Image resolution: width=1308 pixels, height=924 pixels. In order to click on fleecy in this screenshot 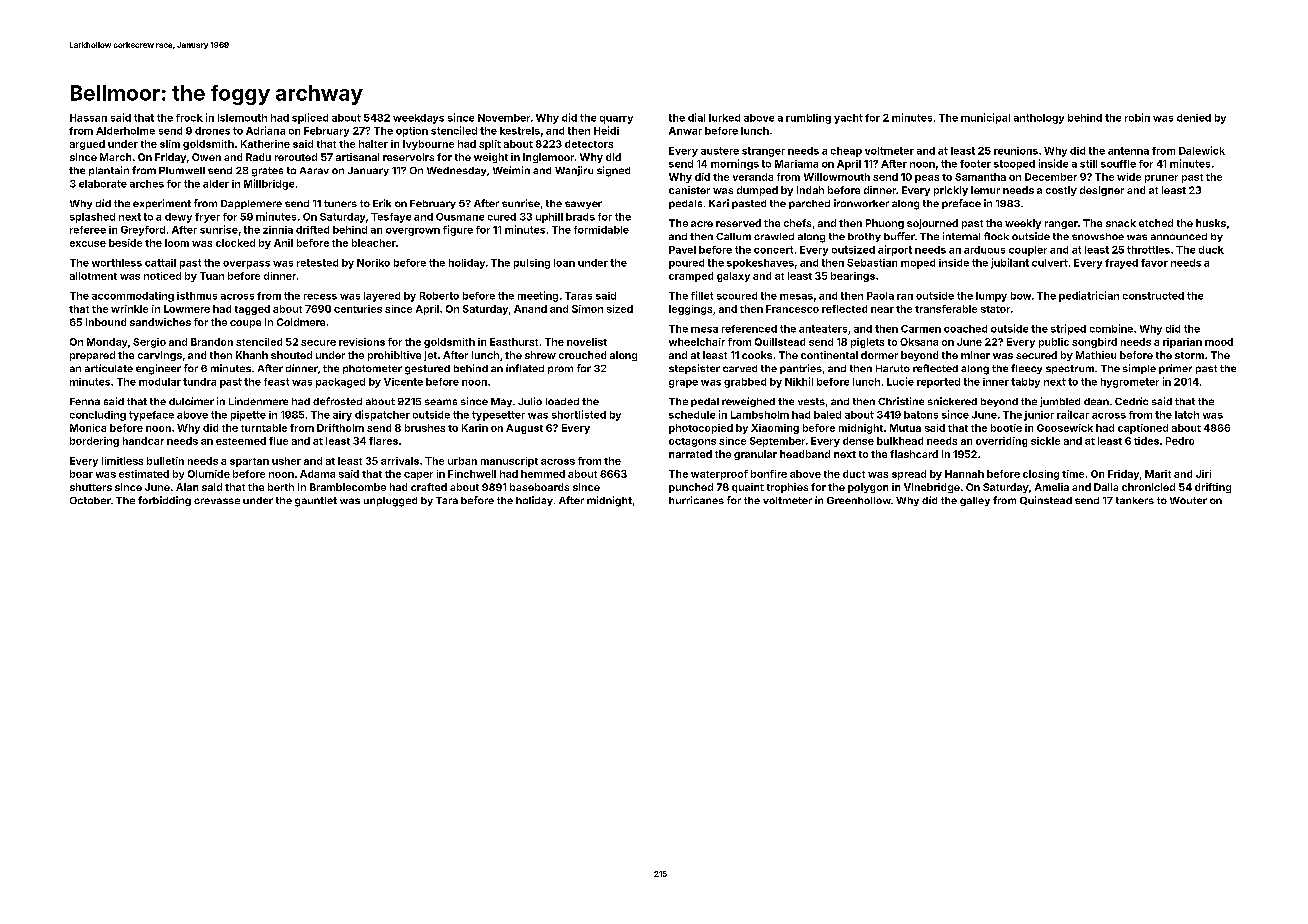, I will do `click(1026, 369)`.
